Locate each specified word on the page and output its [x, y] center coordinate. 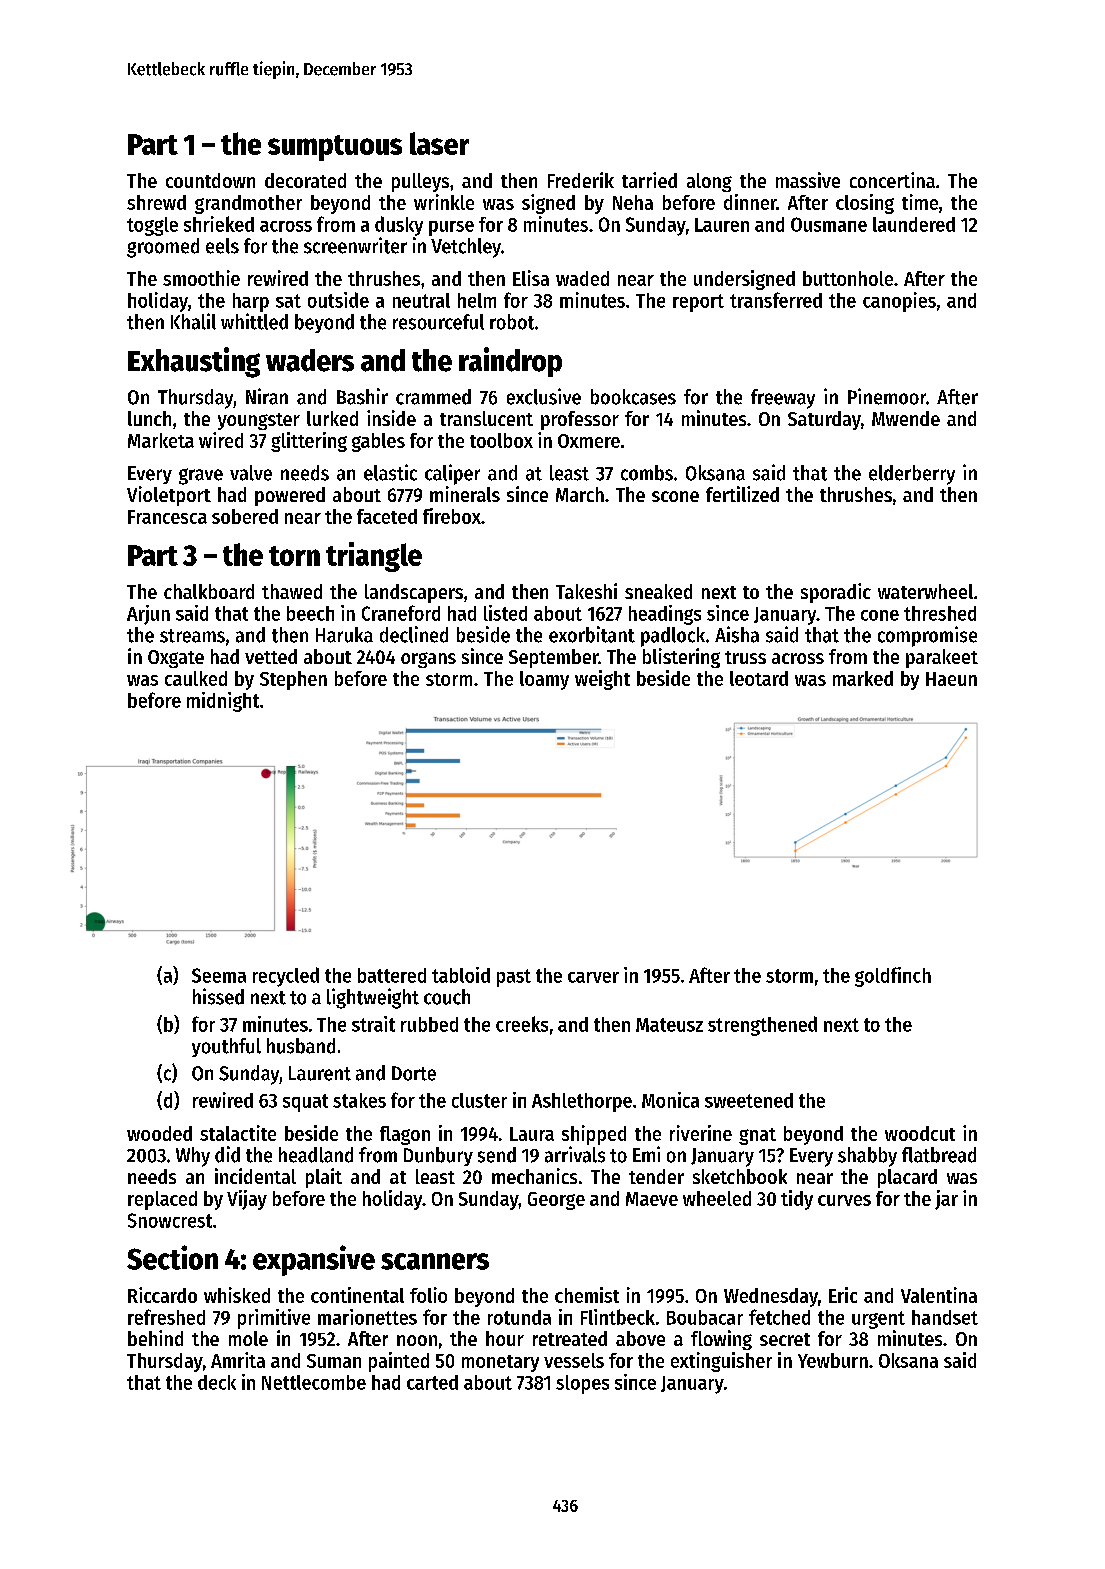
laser [439, 143]
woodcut [920, 1133]
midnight [223, 702]
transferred [776, 300]
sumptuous [335, 148]
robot [512, 322]
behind [155, 1338]
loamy [544, 680]
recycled [286, 977]
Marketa [161, 440]
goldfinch [893, 977]
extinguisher [721, 1362]
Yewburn [833, 1360]
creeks [522, 1024]
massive [808, 180]
